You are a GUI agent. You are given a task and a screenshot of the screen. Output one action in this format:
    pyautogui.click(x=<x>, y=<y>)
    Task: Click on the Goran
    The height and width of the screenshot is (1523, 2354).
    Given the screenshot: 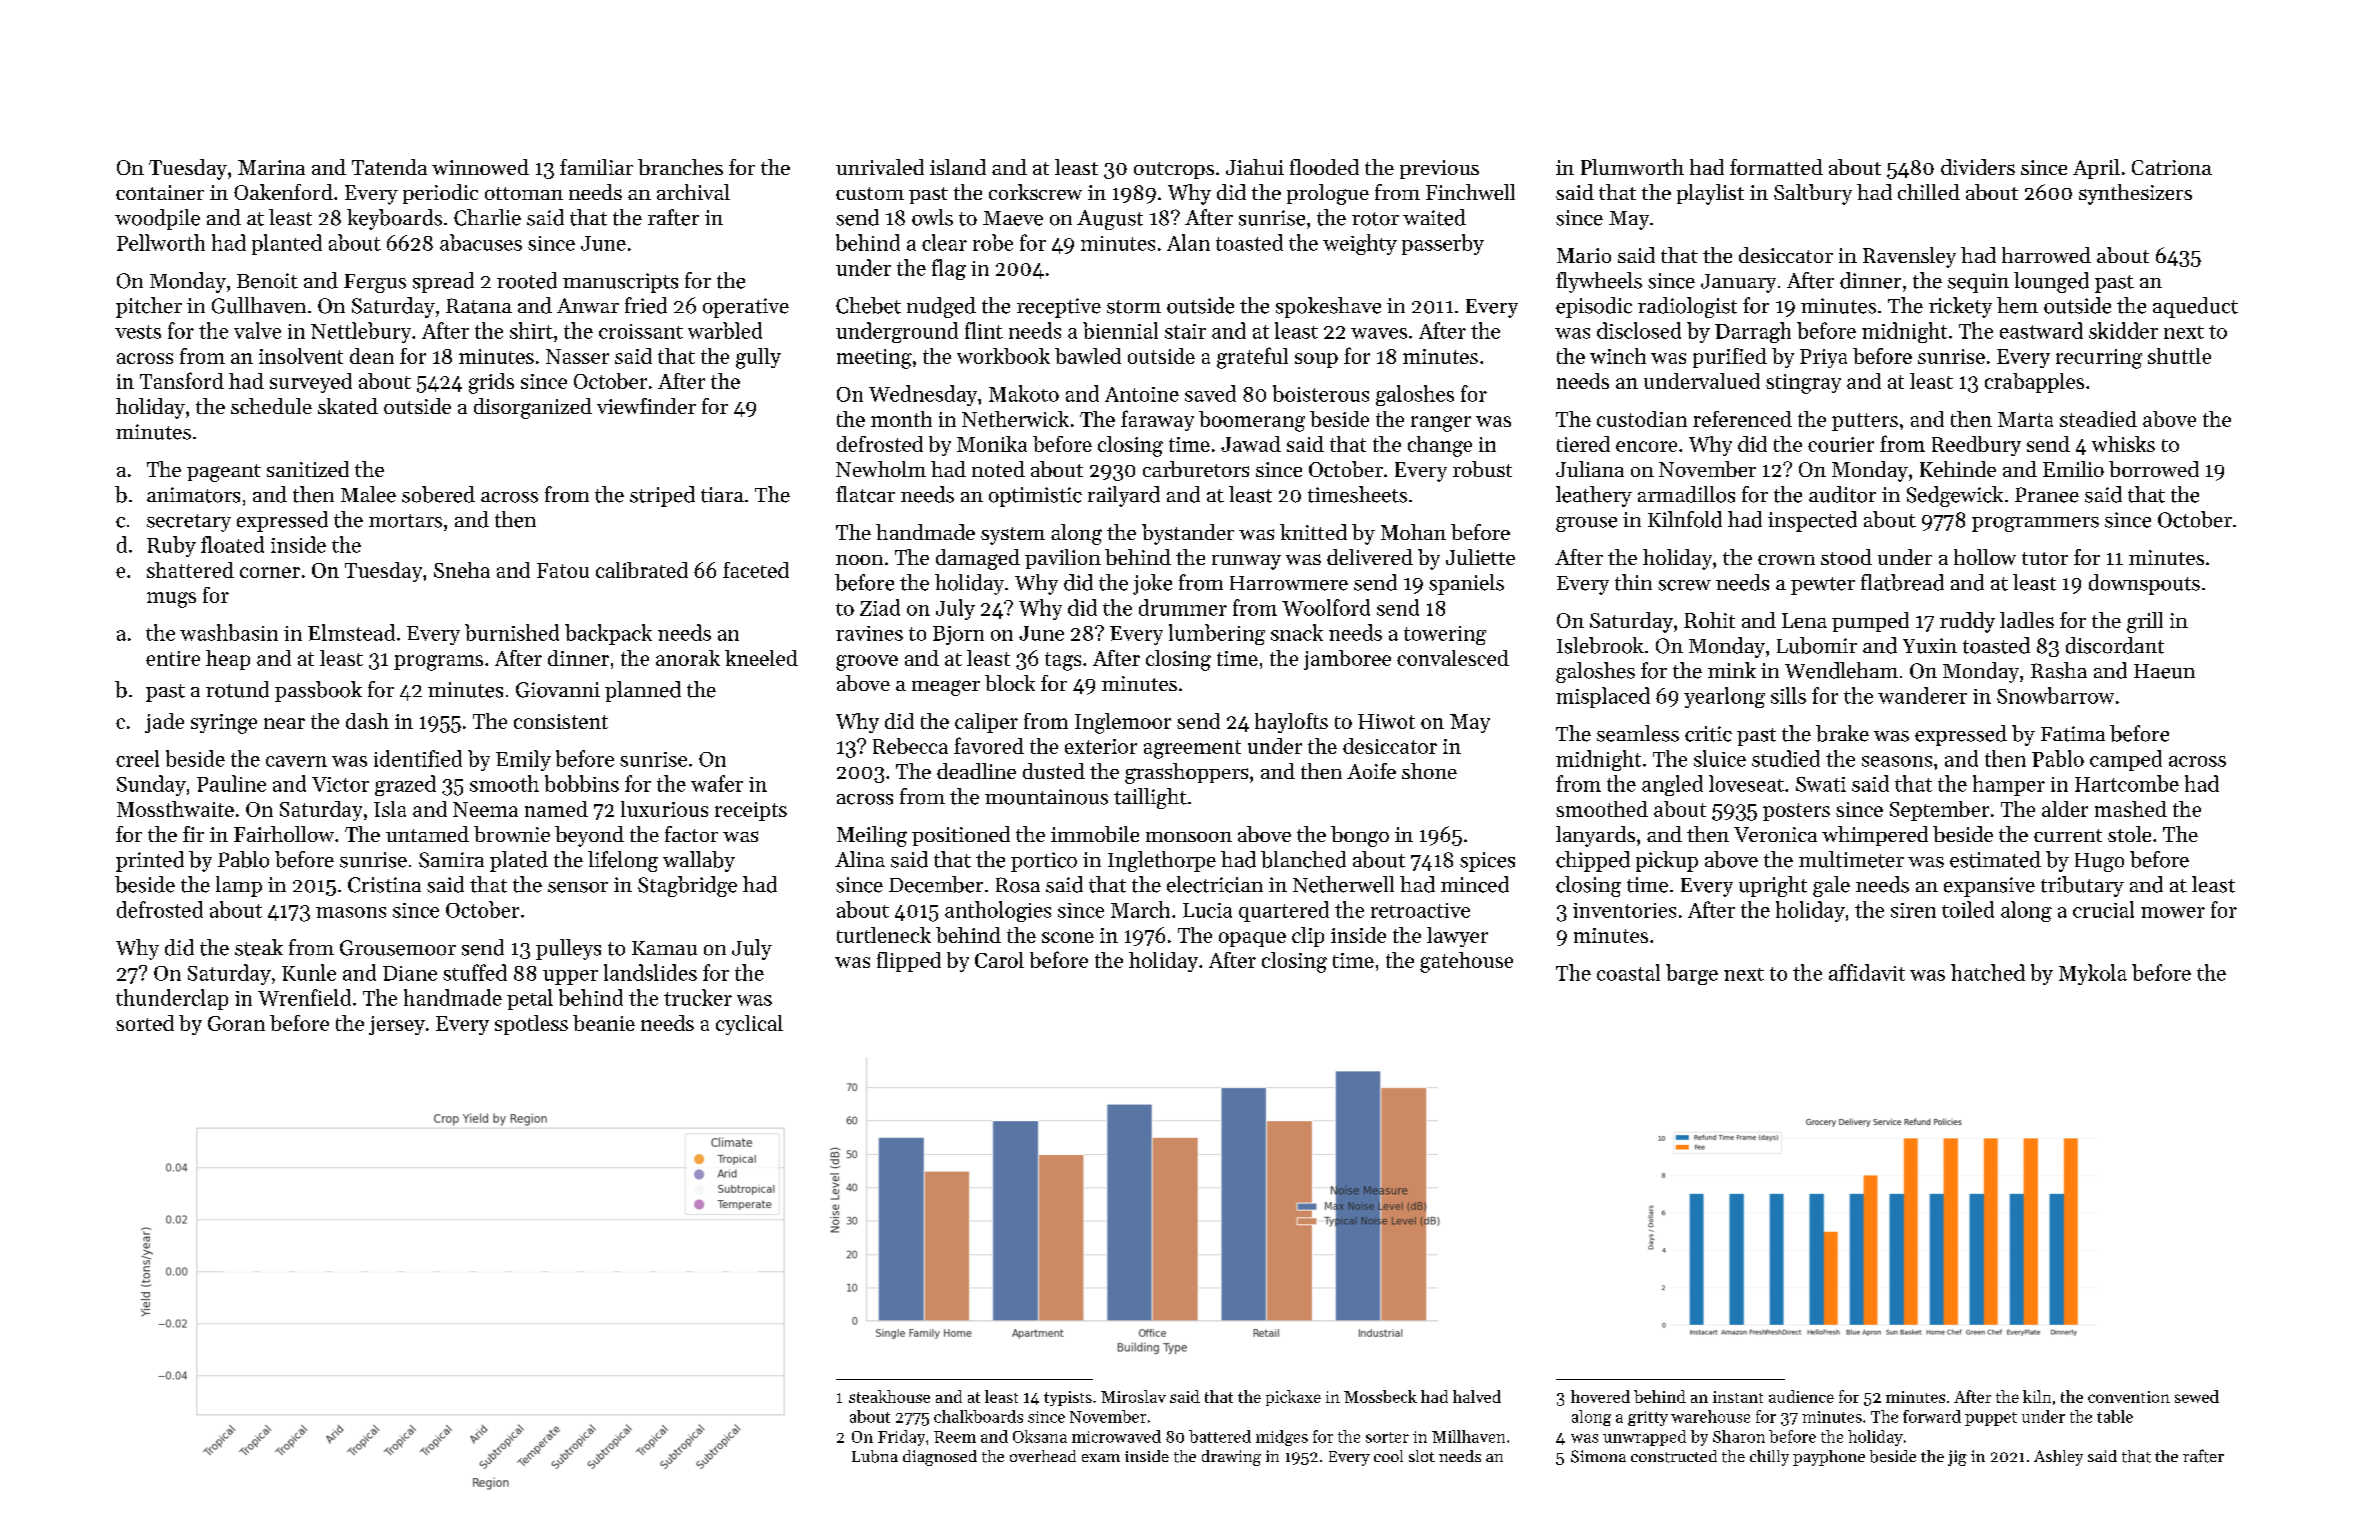 What is the action you would take?
    pyautogui.click(x=236, y=1023)
